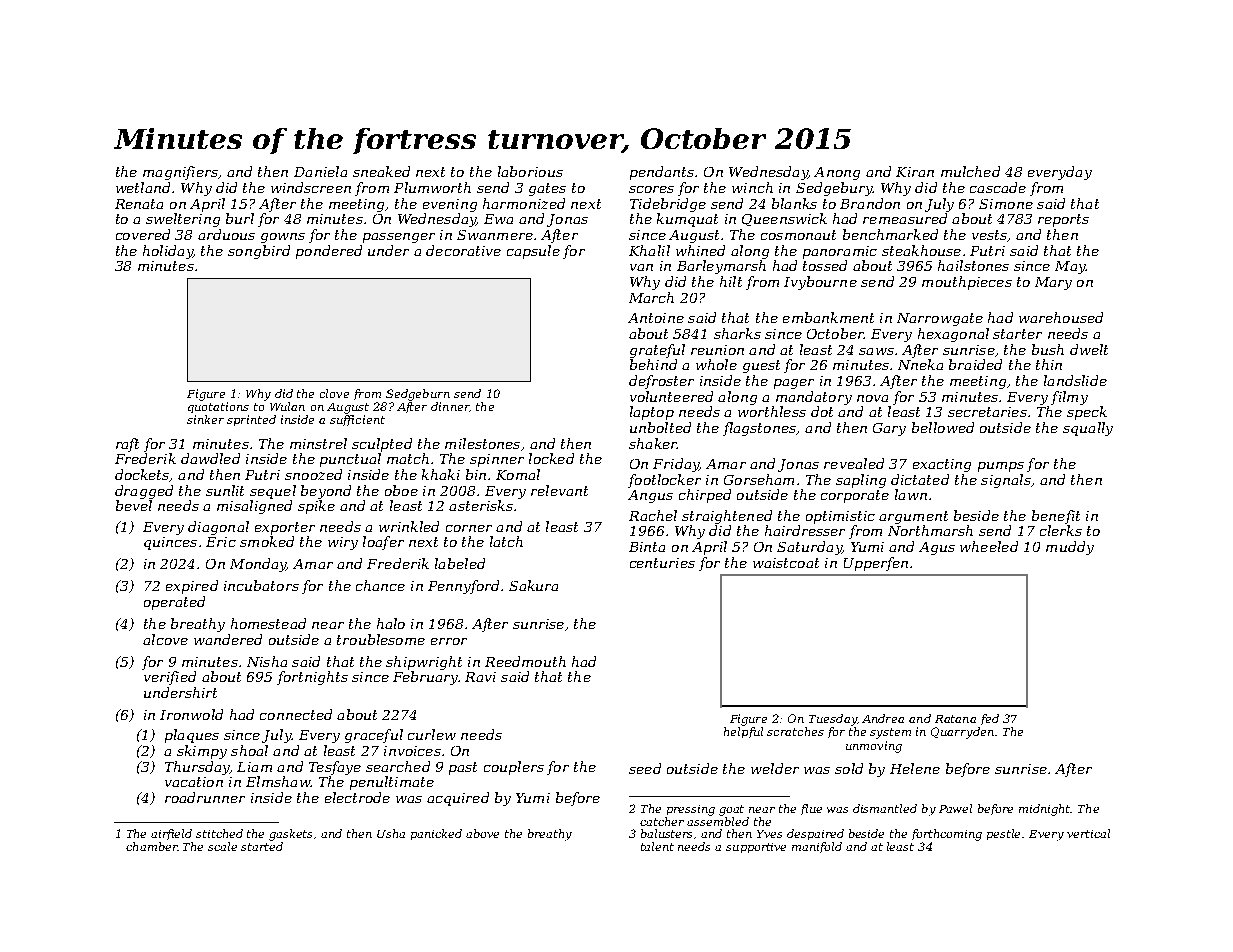 Image resolution: width=1233 pixels, height=952 pixels. Describe the element at coordinates (249, 750) in the screenshot. I see `shoal` at that location.
